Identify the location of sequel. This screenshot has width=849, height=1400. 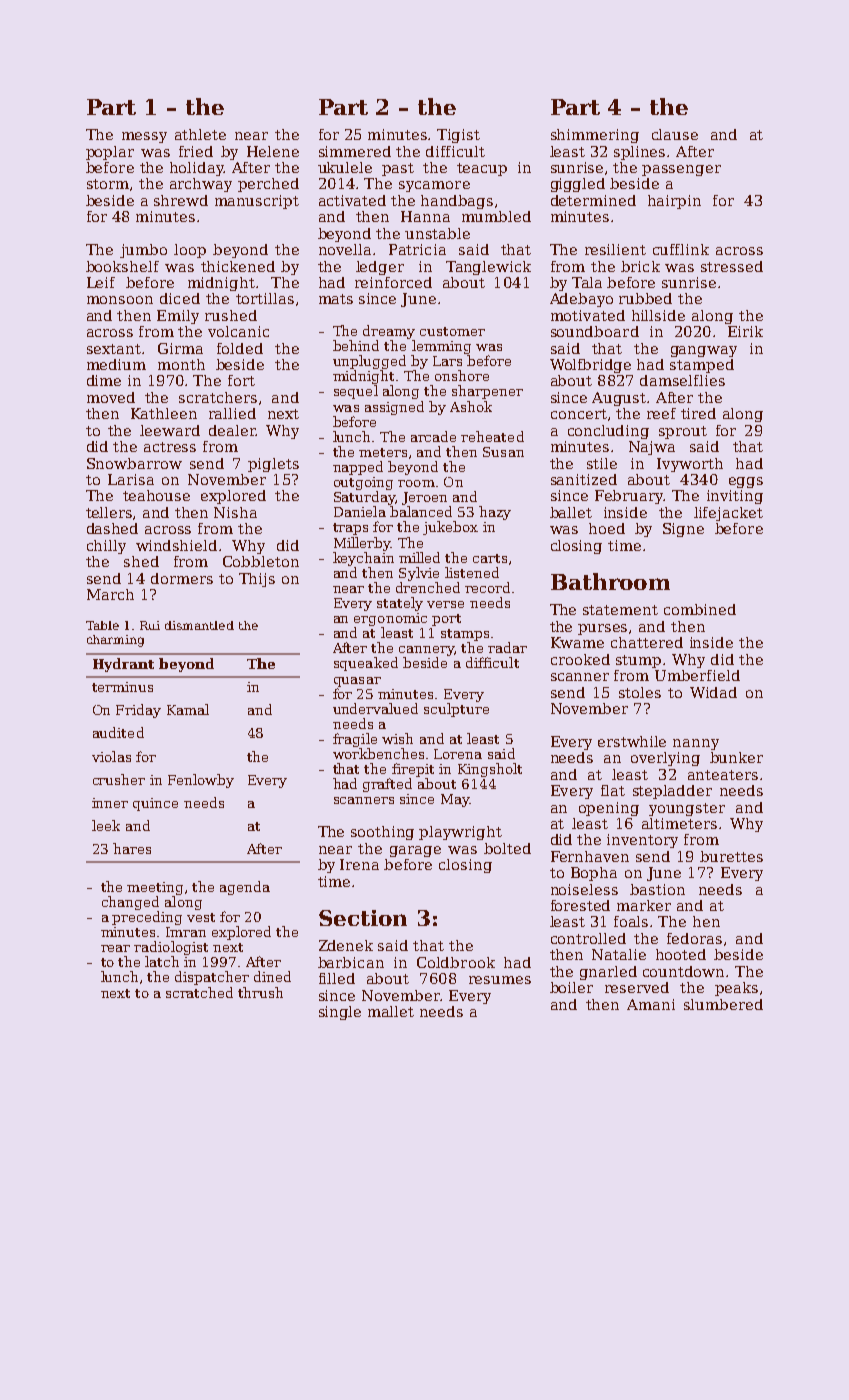
(356, 392).
